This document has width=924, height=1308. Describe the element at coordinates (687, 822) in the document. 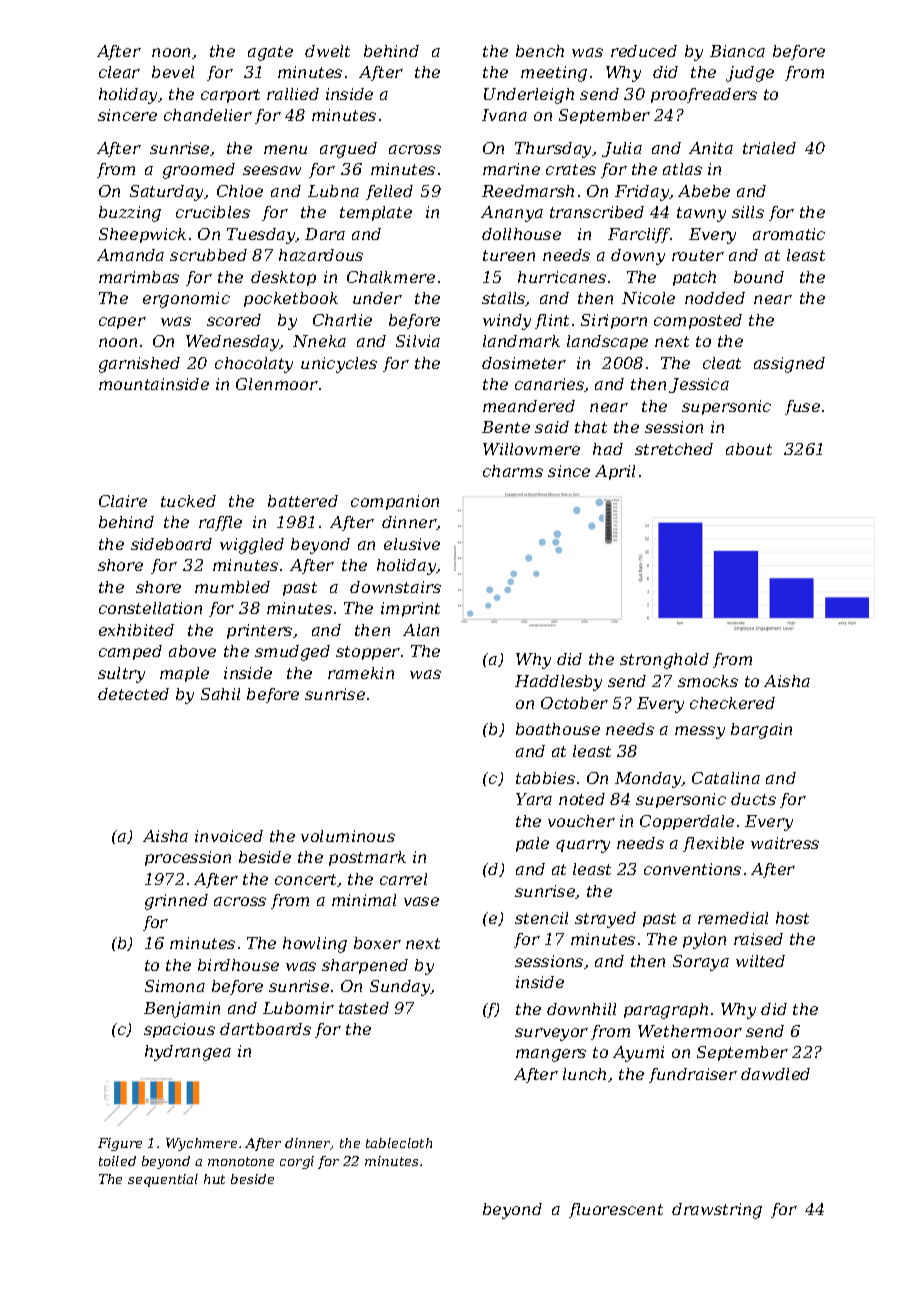

I see `Copperdale` at that location.
